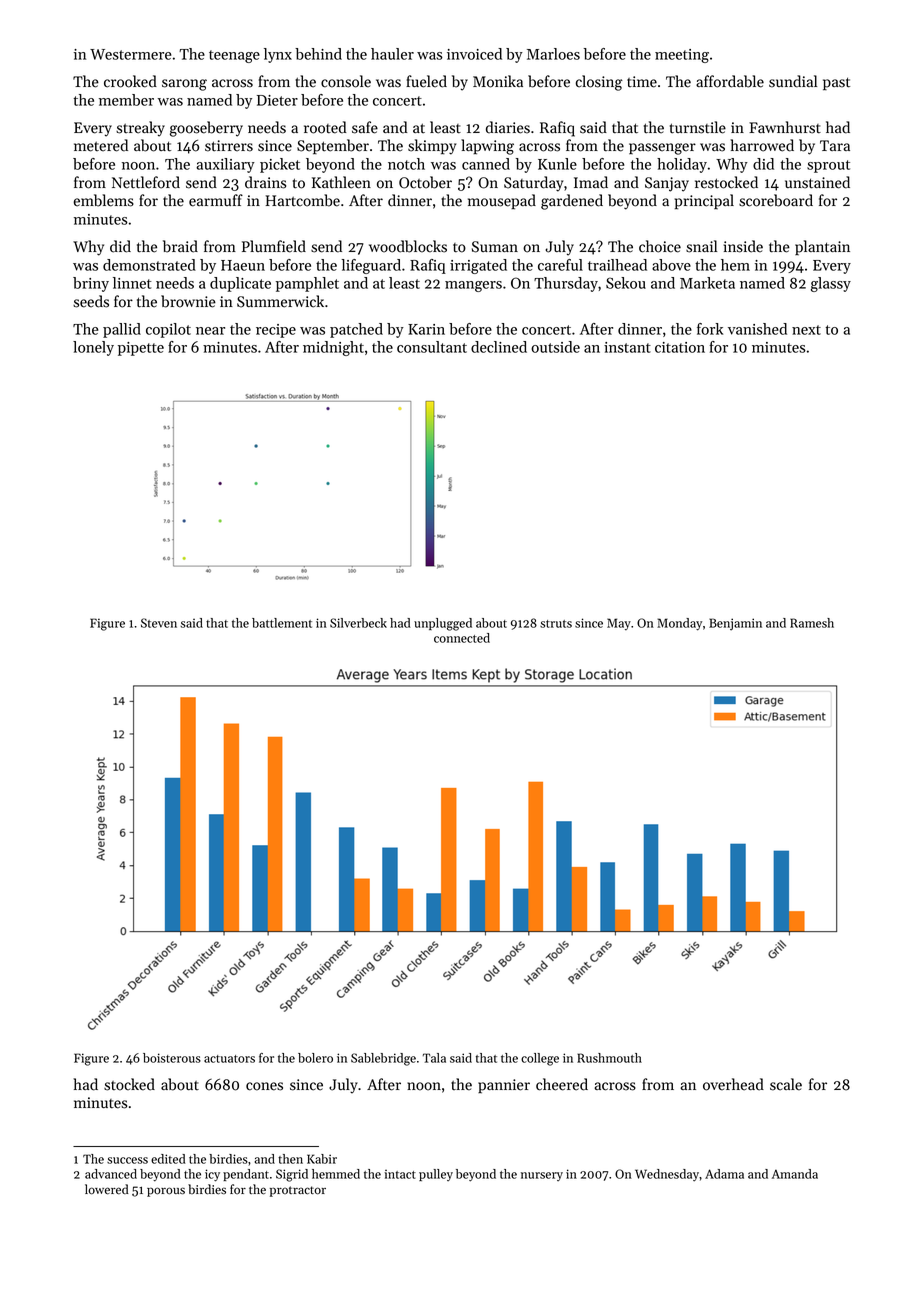 The height and width of the screenshot is (1308, 924). What do you see at coordinates (682, 56) in the screenshot?
I see `meeting` at bounding box center [682, 56].
